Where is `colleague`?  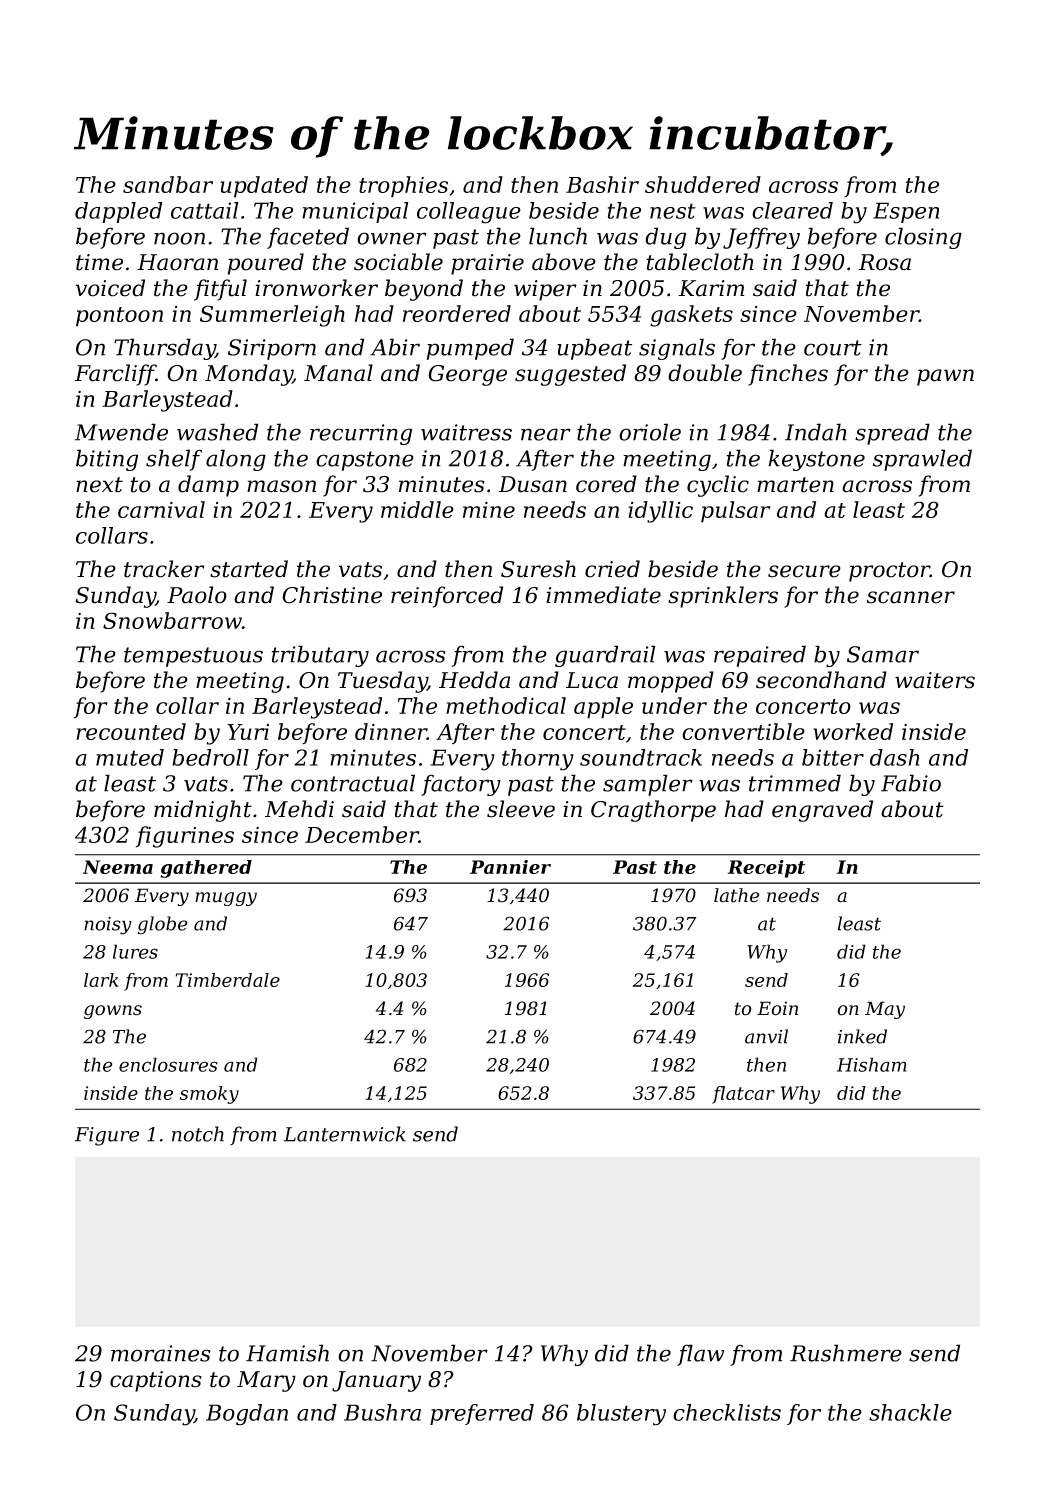 colleague is located at coordinates (469, 213).
